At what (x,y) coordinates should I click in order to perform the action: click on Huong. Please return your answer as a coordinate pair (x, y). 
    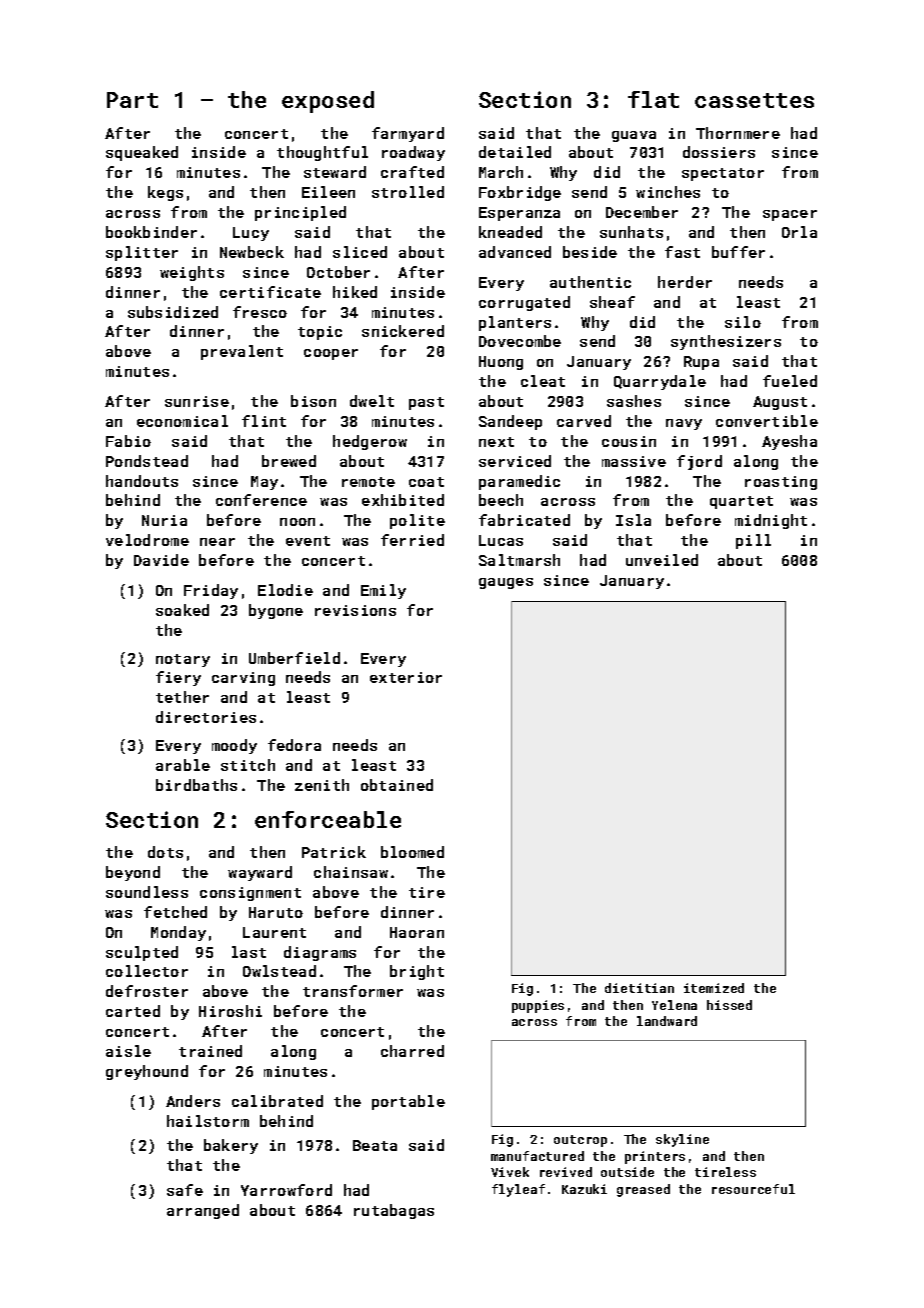
    Looking at the image, I should click on (501, 363).
